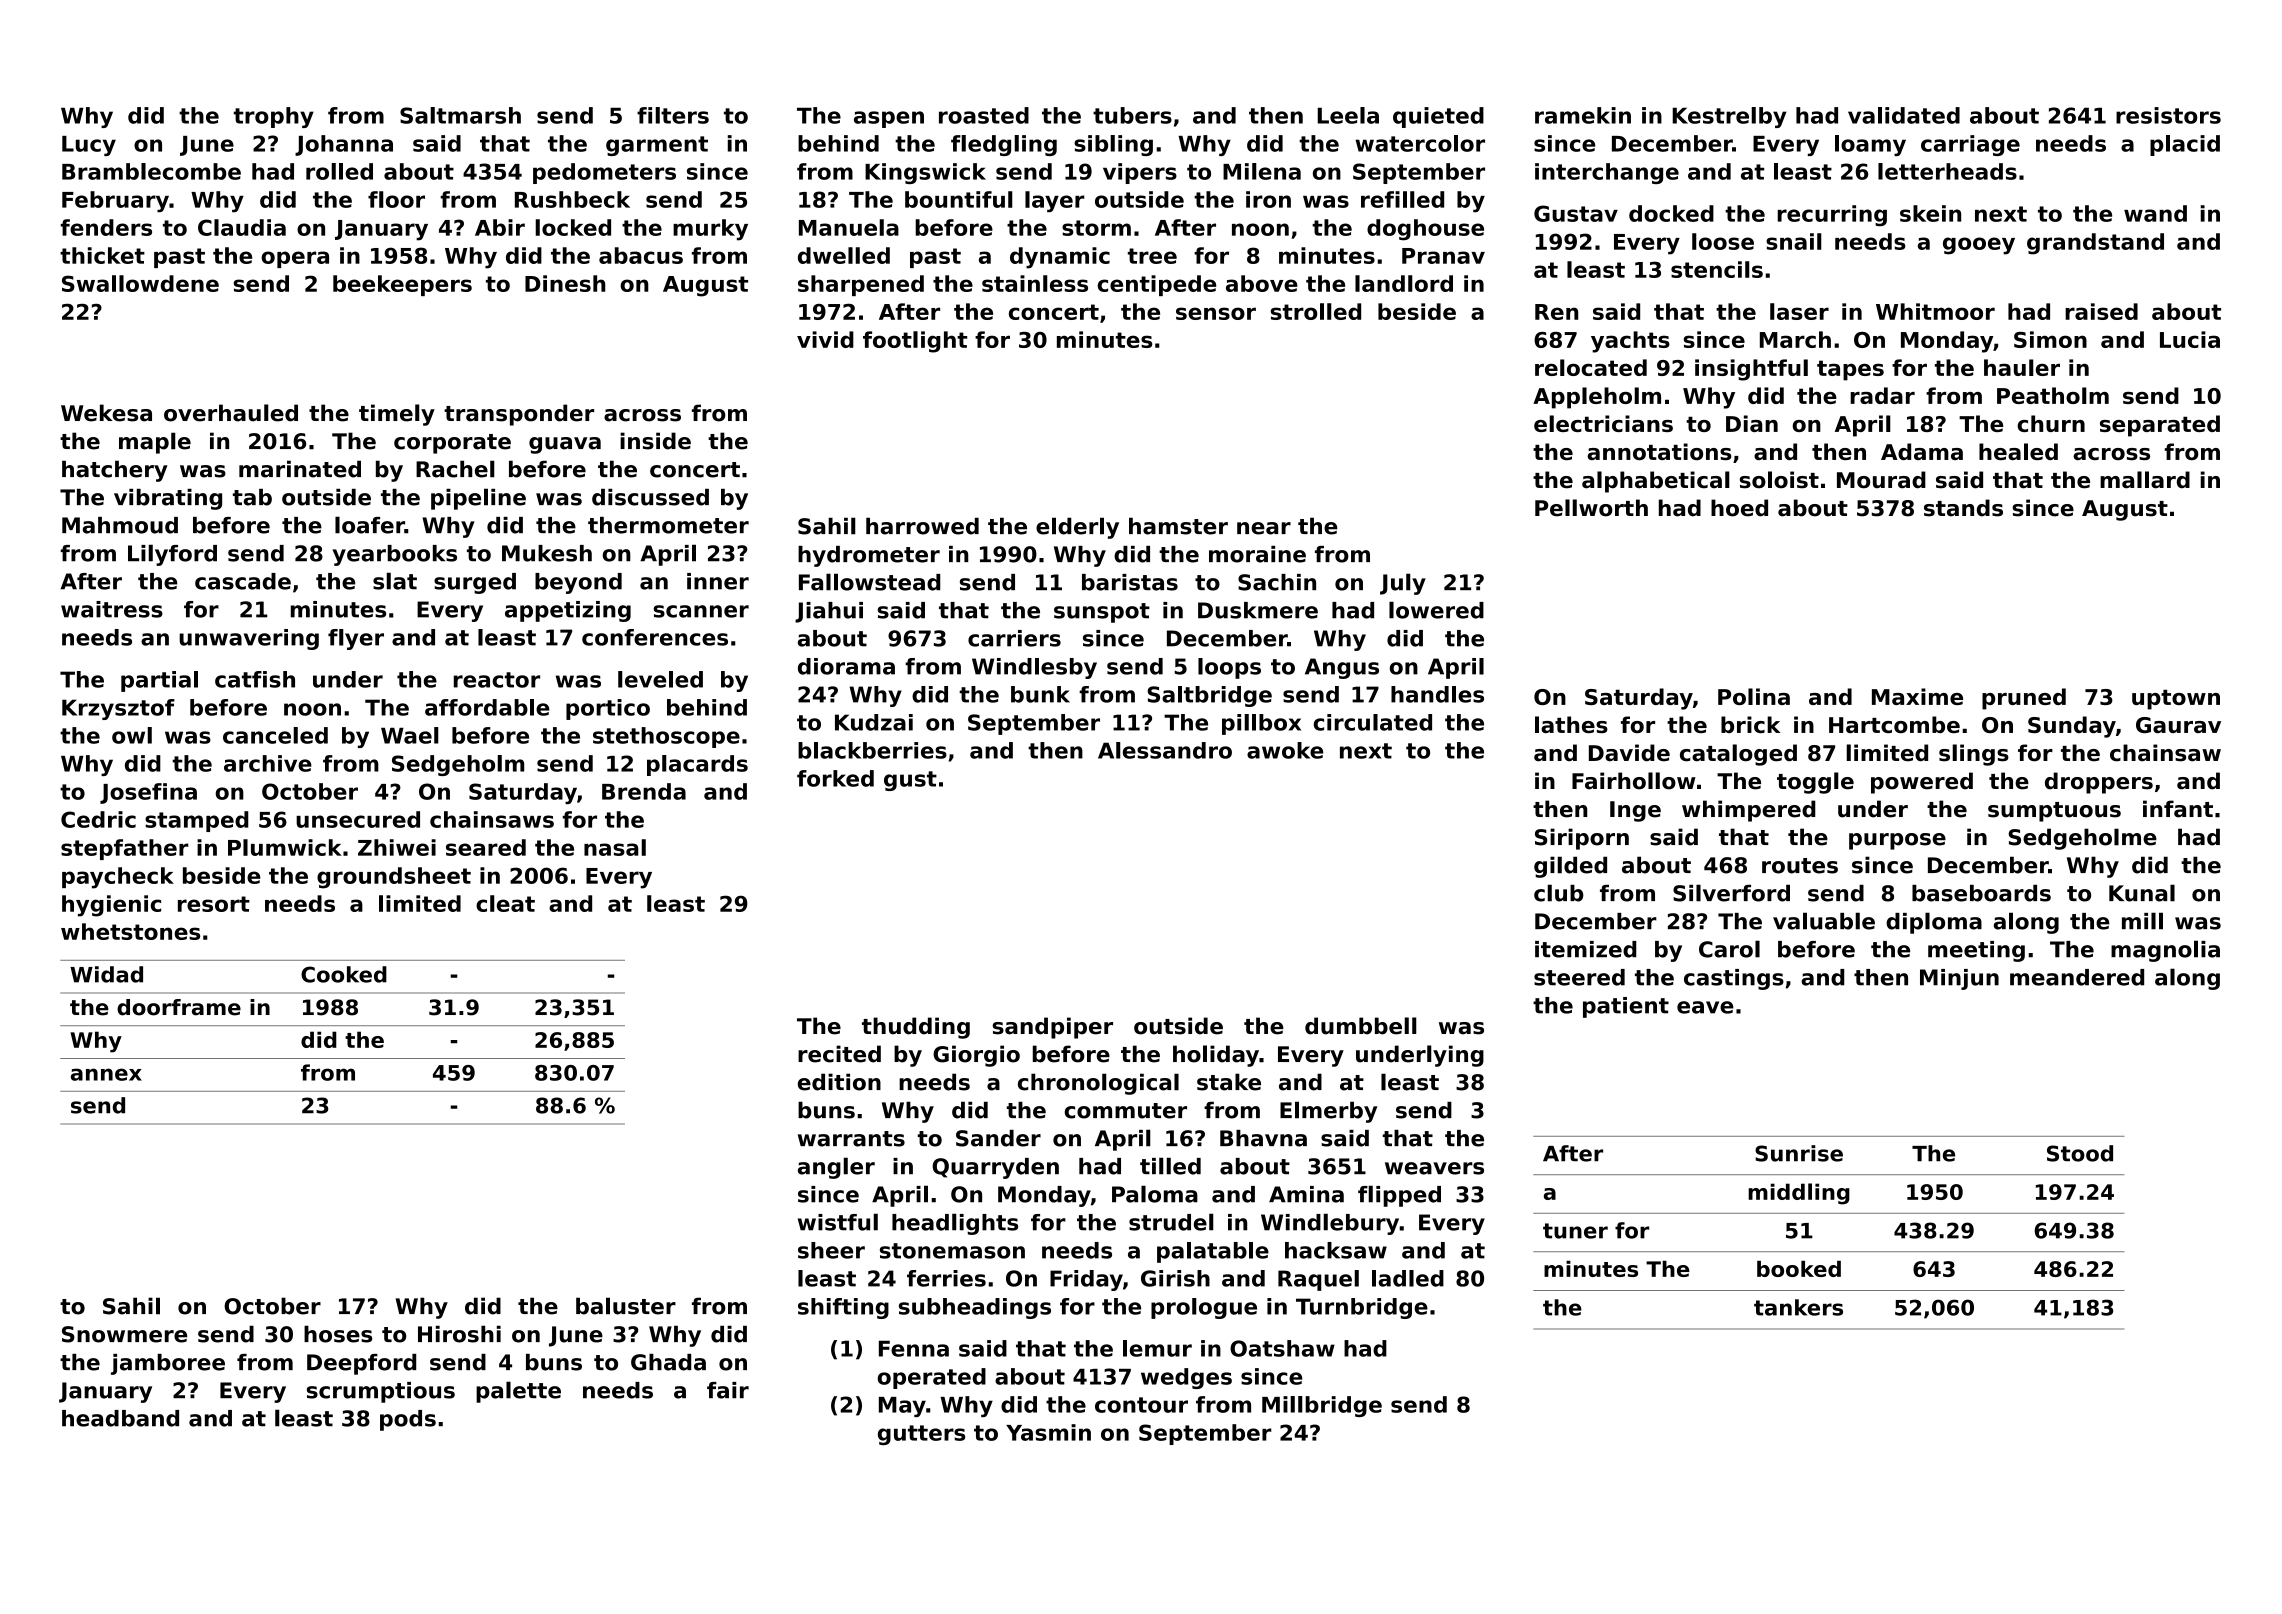  I want to click on headband, so click(120, 1418).
